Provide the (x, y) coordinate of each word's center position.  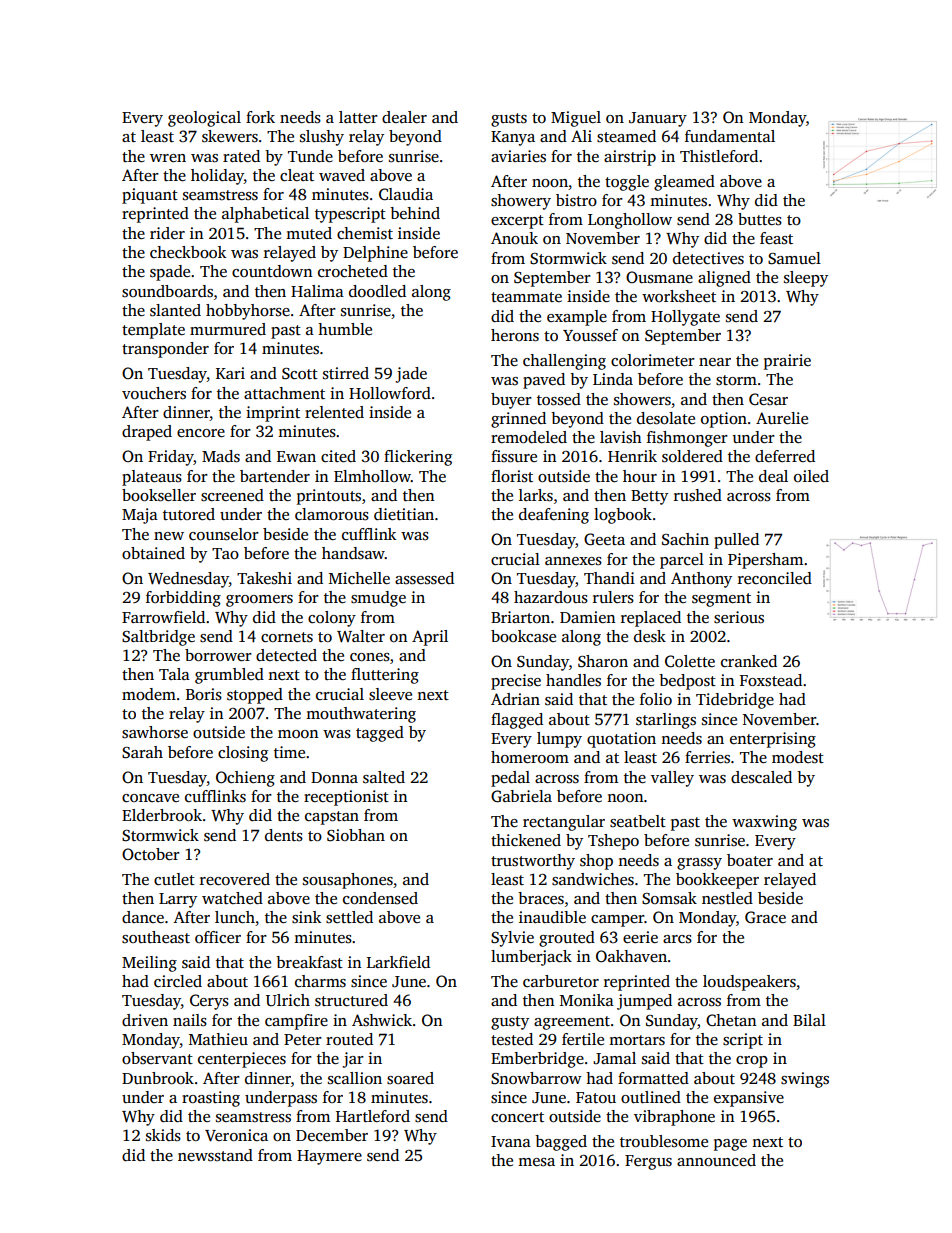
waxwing (764, 823)
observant (157, 1058)
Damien (588, 617)
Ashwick (382, 1020)
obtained (153, 553)
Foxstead (771, 680)
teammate (526, 297)
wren (168, 158)
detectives (708, 258)
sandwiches (593, 879)
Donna (334, 777)
